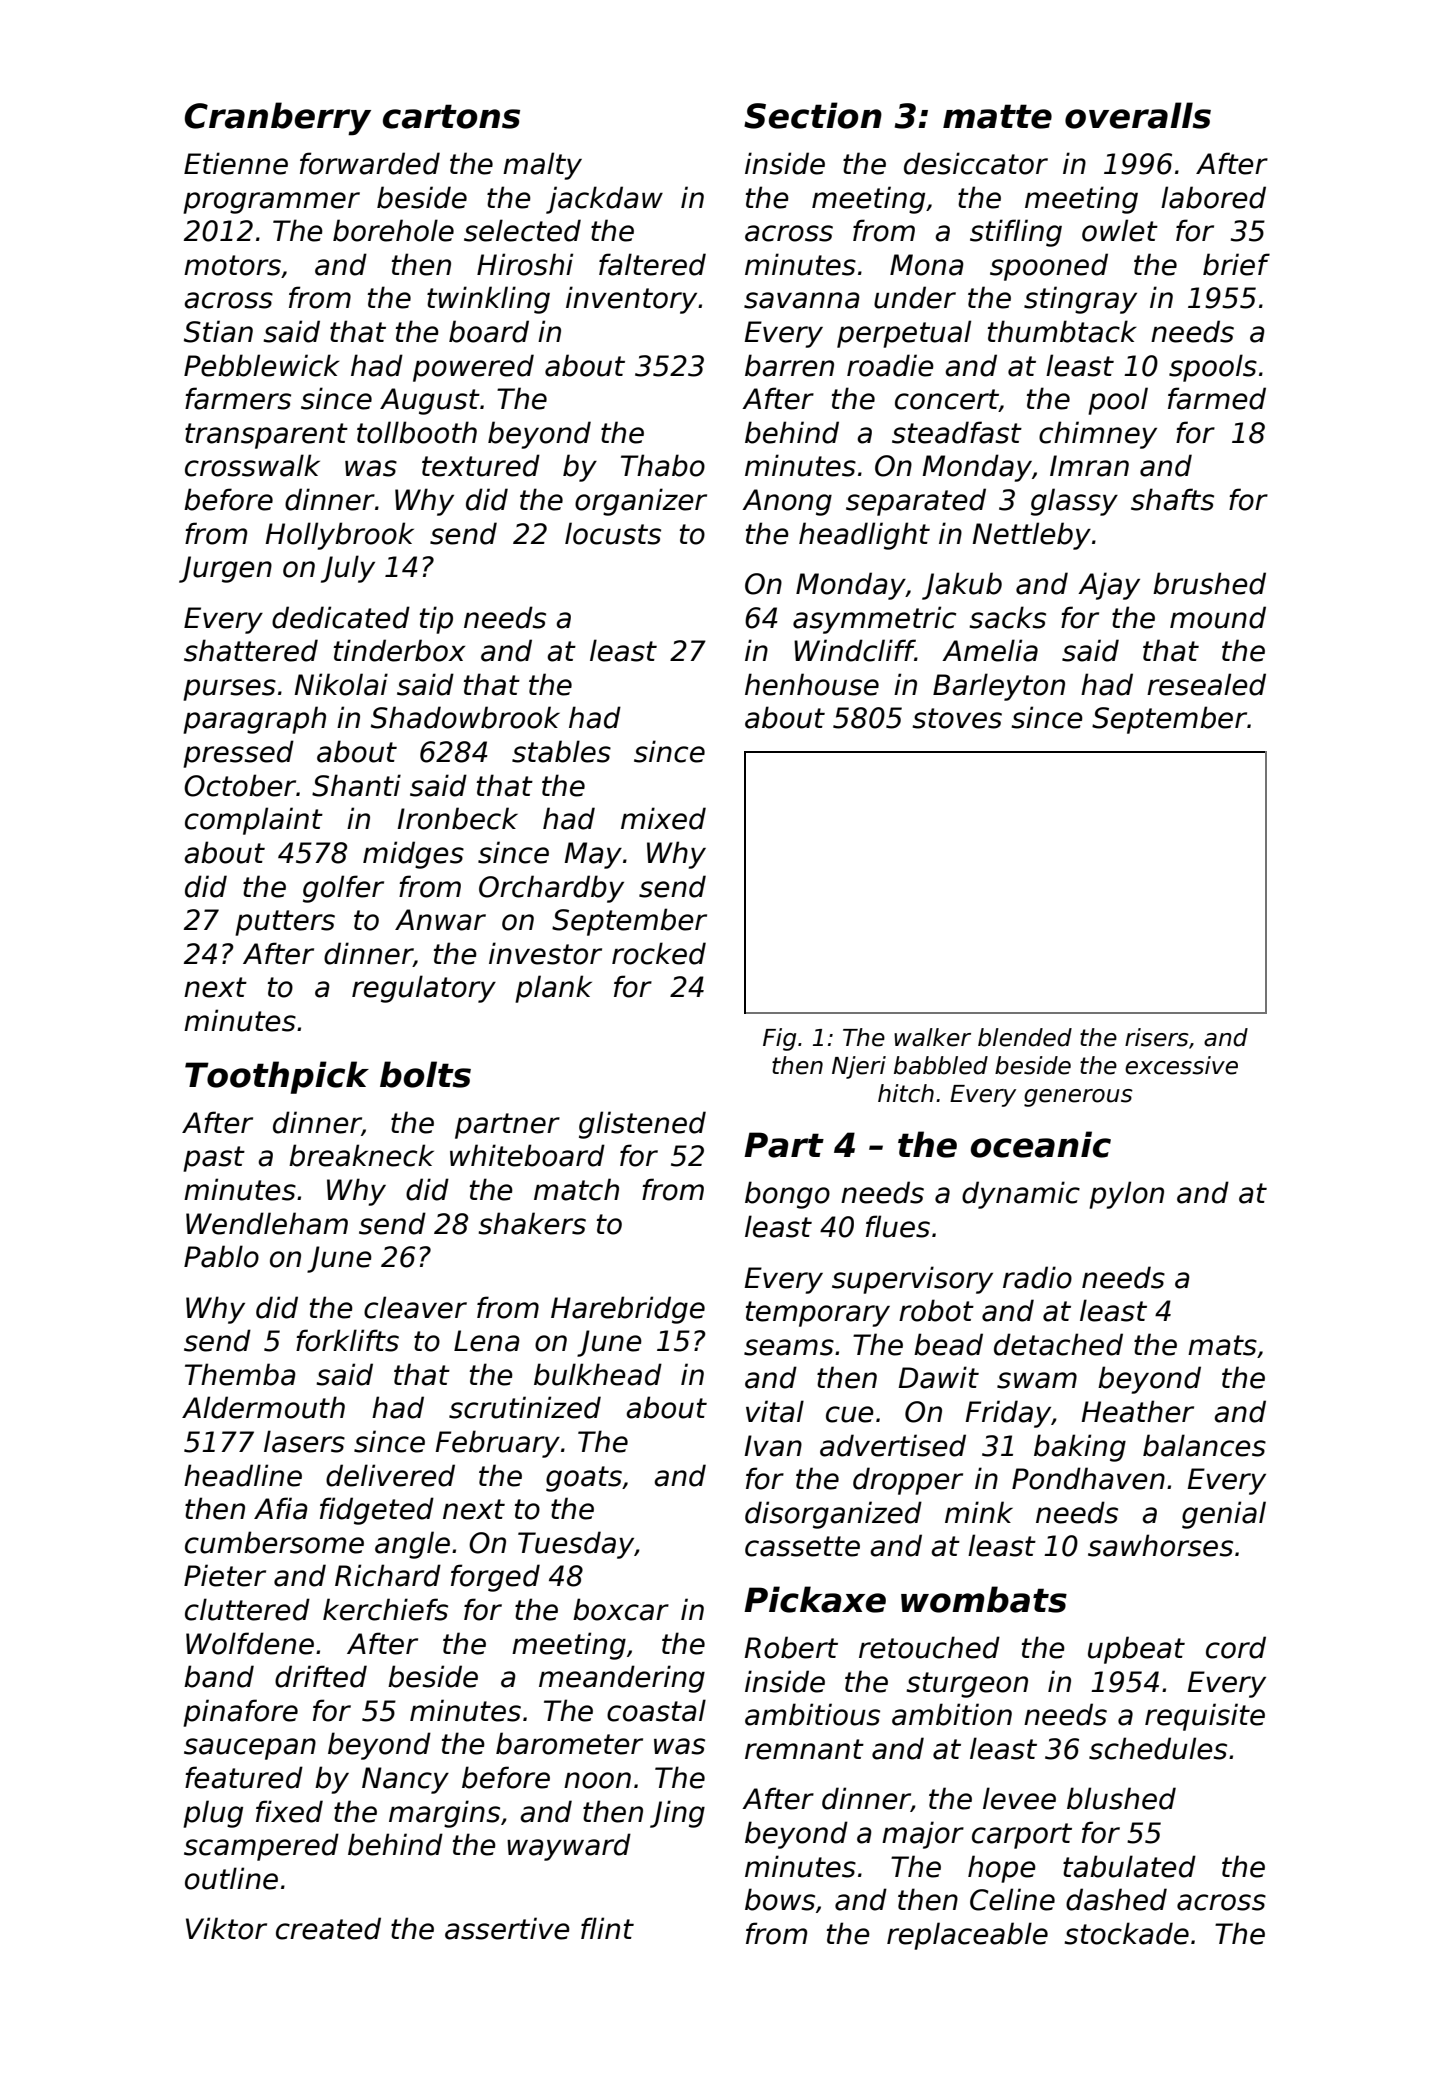 This screenshot has width=1450, height=2100. I want to click on putters, so click(285, 923).
